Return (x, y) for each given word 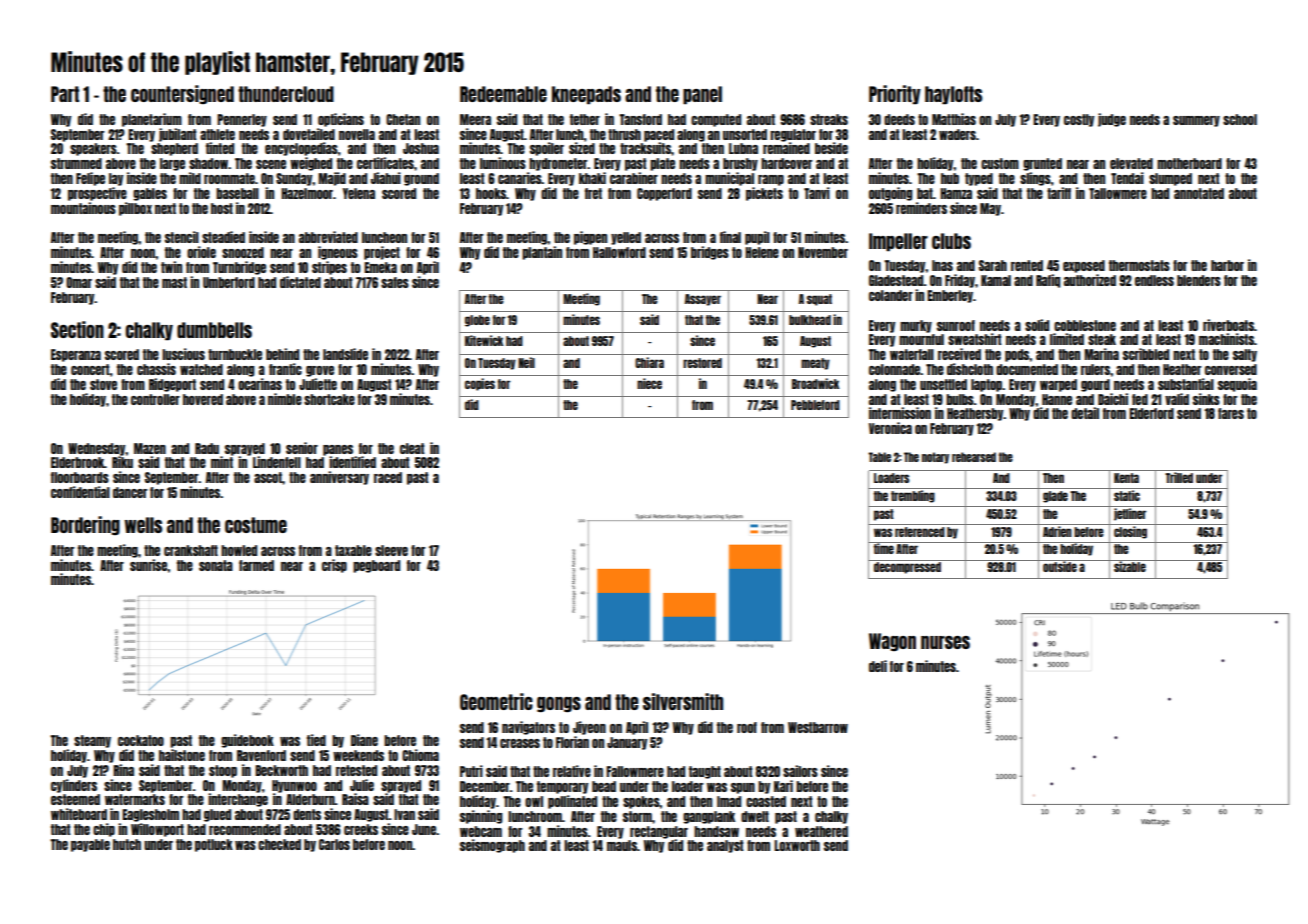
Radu (207, 448)
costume (256, 525)
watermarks (135, 799)
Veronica (890, 428)
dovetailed (309, 134)
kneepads (586, 95)
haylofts (953, 95)
